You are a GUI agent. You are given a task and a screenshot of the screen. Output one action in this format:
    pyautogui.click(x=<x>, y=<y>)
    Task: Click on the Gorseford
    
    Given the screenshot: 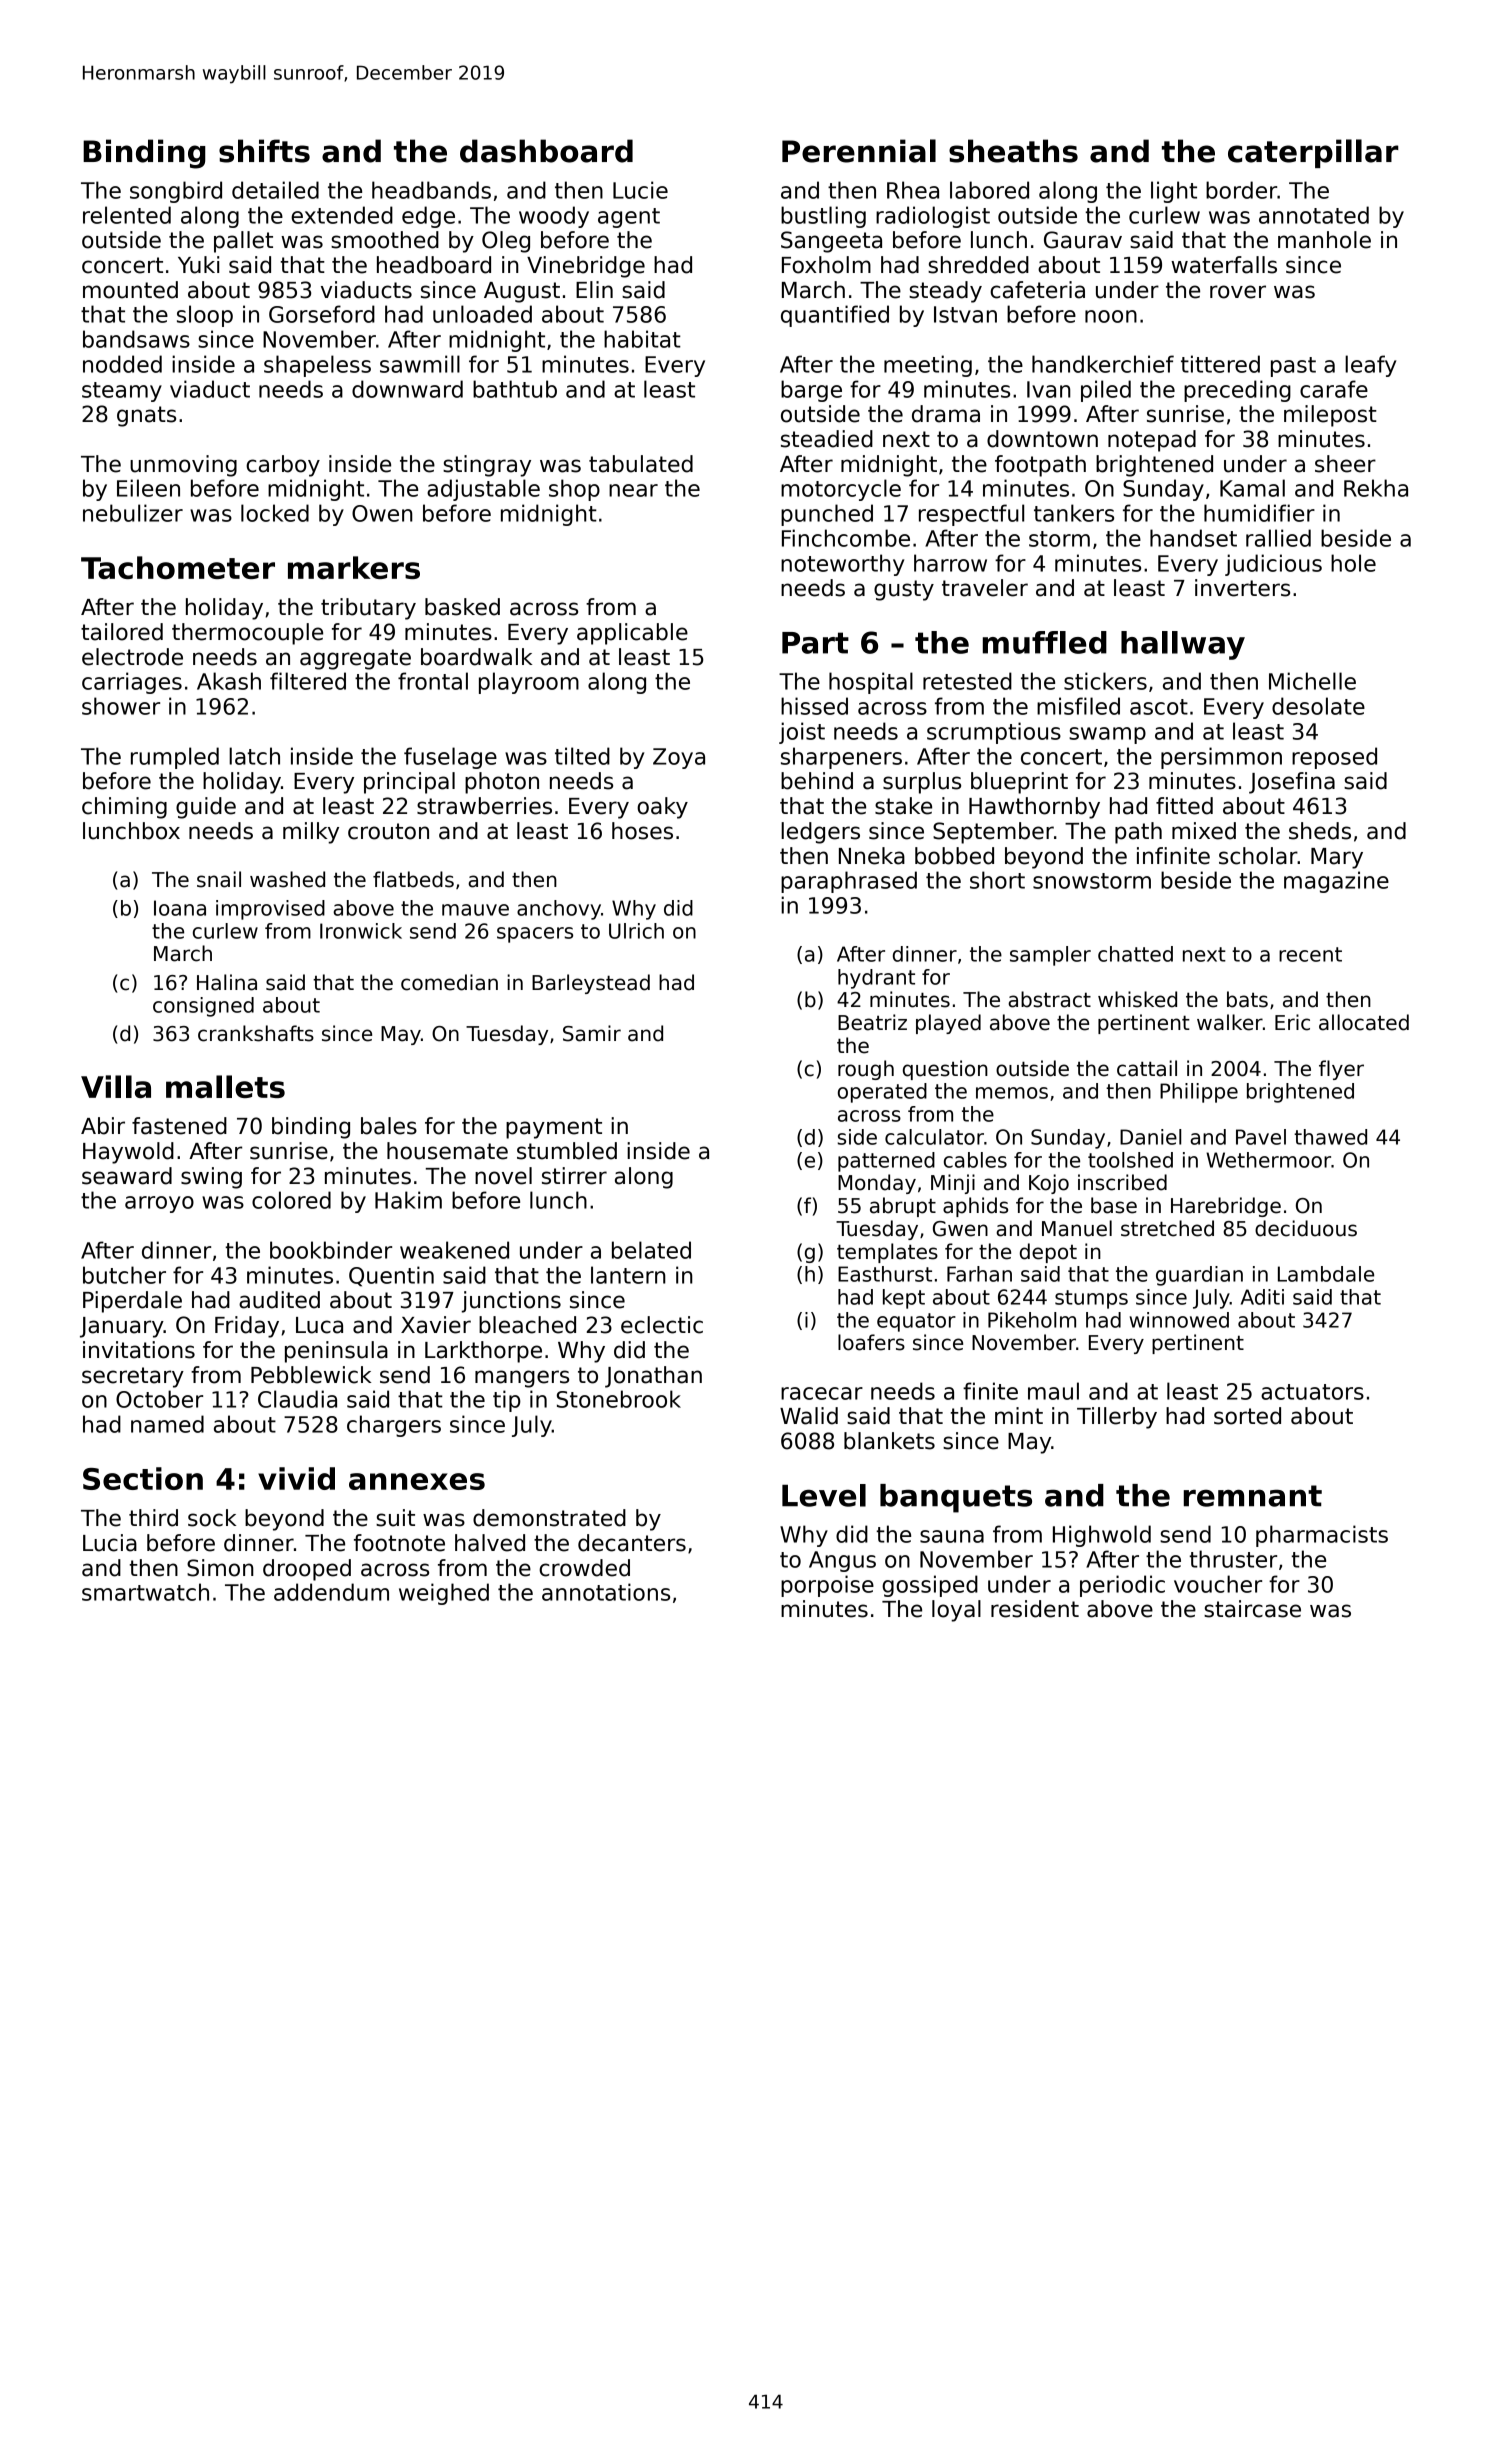 What is the action you would take?
    pyautogui.click(x=322, y=314)
